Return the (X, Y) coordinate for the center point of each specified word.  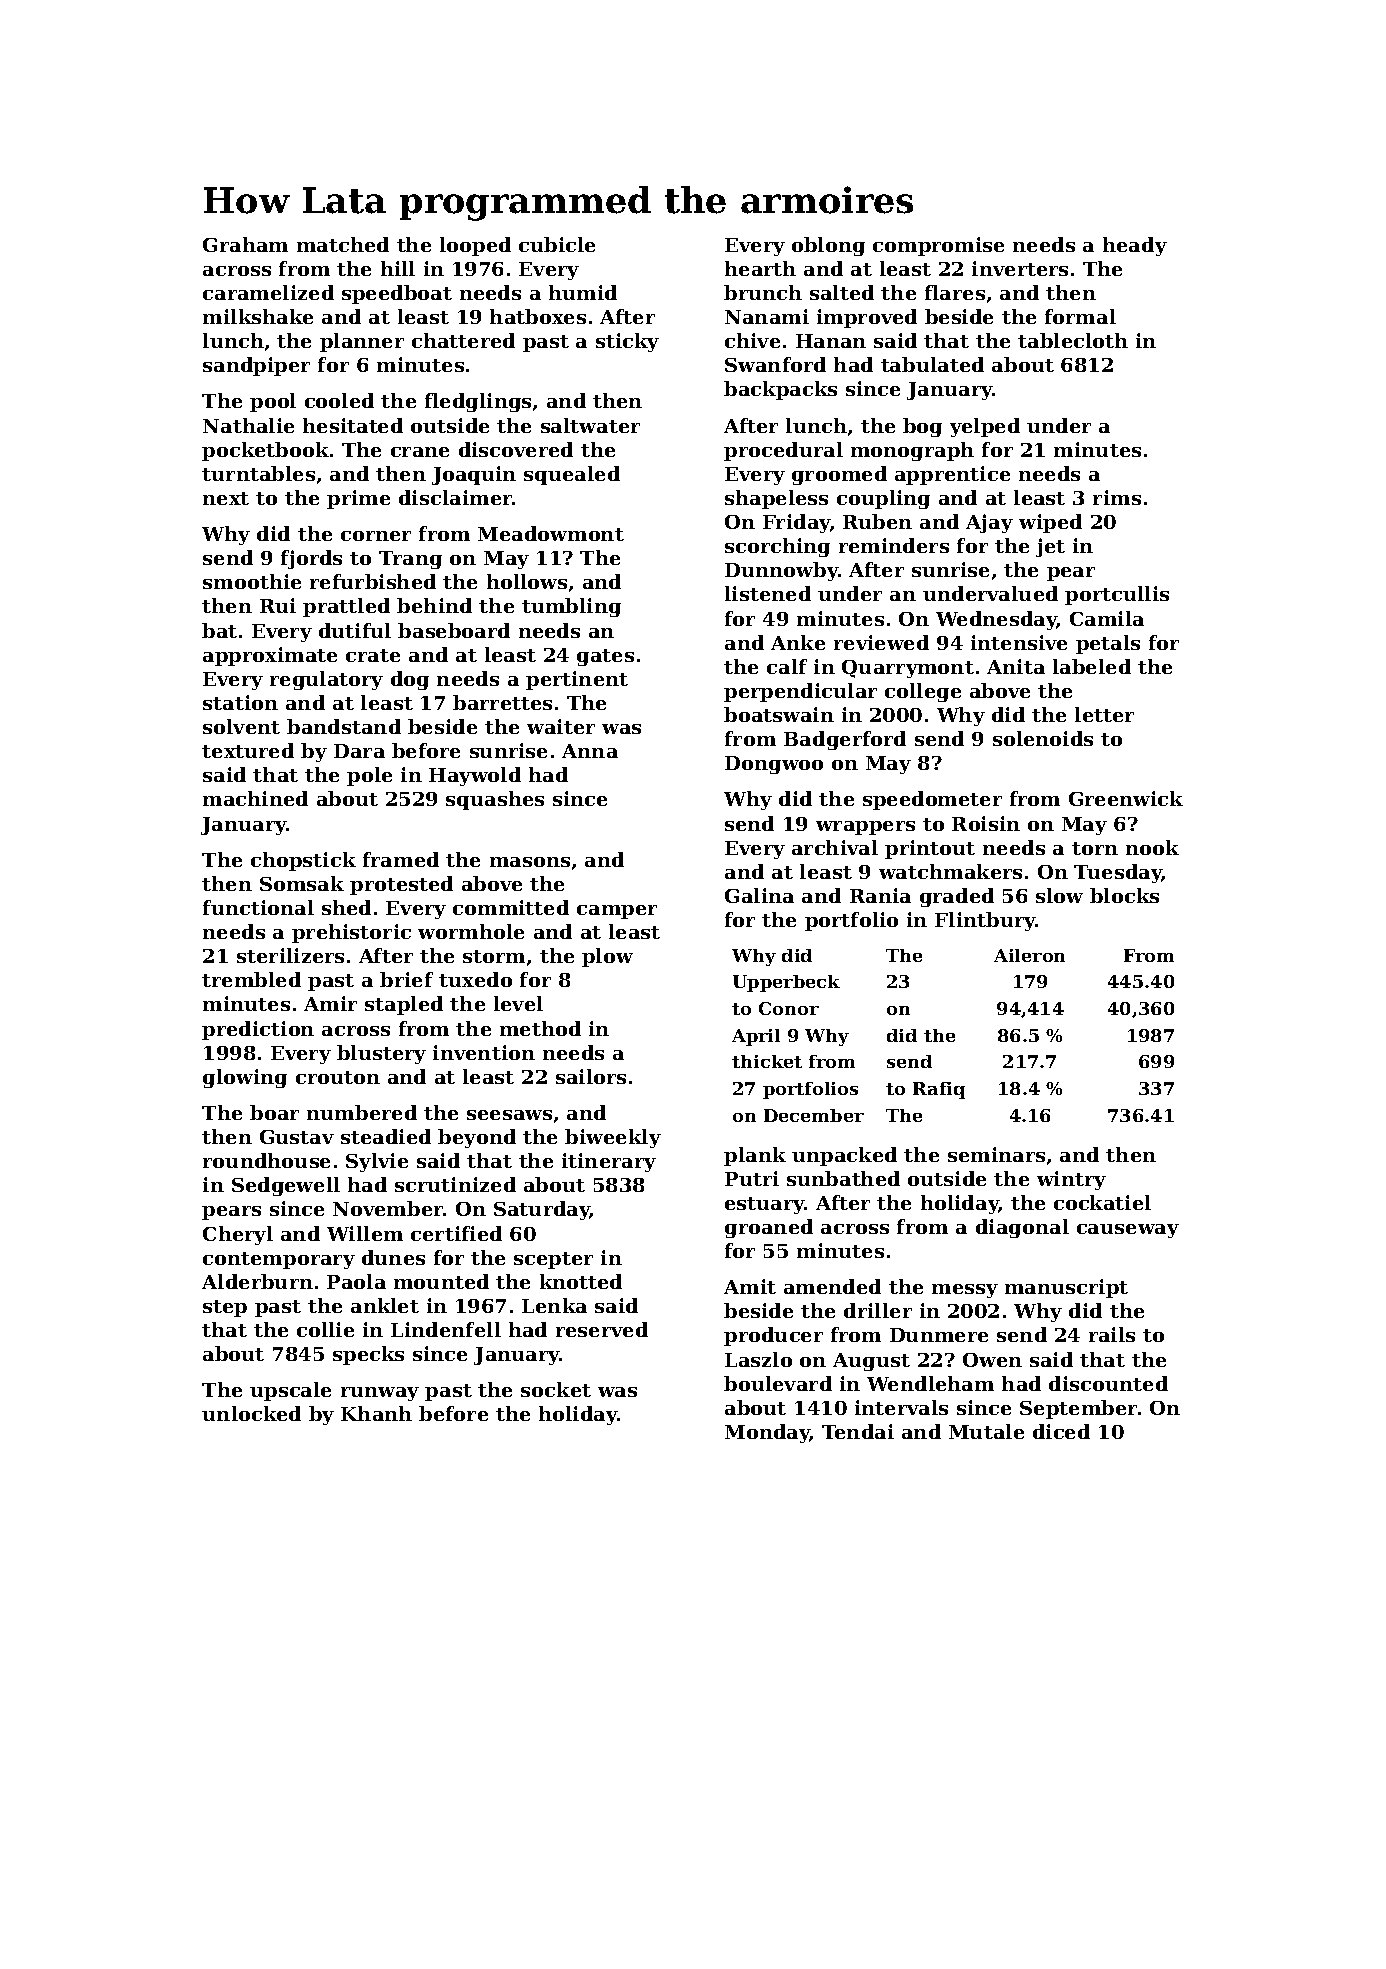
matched (343, 244)
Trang (410, 560)
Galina (759, 895)
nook (1152, 847)
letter (1104, 714)
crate (373, 655)
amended (832, 1286)
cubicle (557, 244)
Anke (798, 642)
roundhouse (266, 1160)
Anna (590, 751)
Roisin (986, 823)
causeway (1128, 1231)
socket (556, 1389)
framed (401, 859)
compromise (938, 246)
